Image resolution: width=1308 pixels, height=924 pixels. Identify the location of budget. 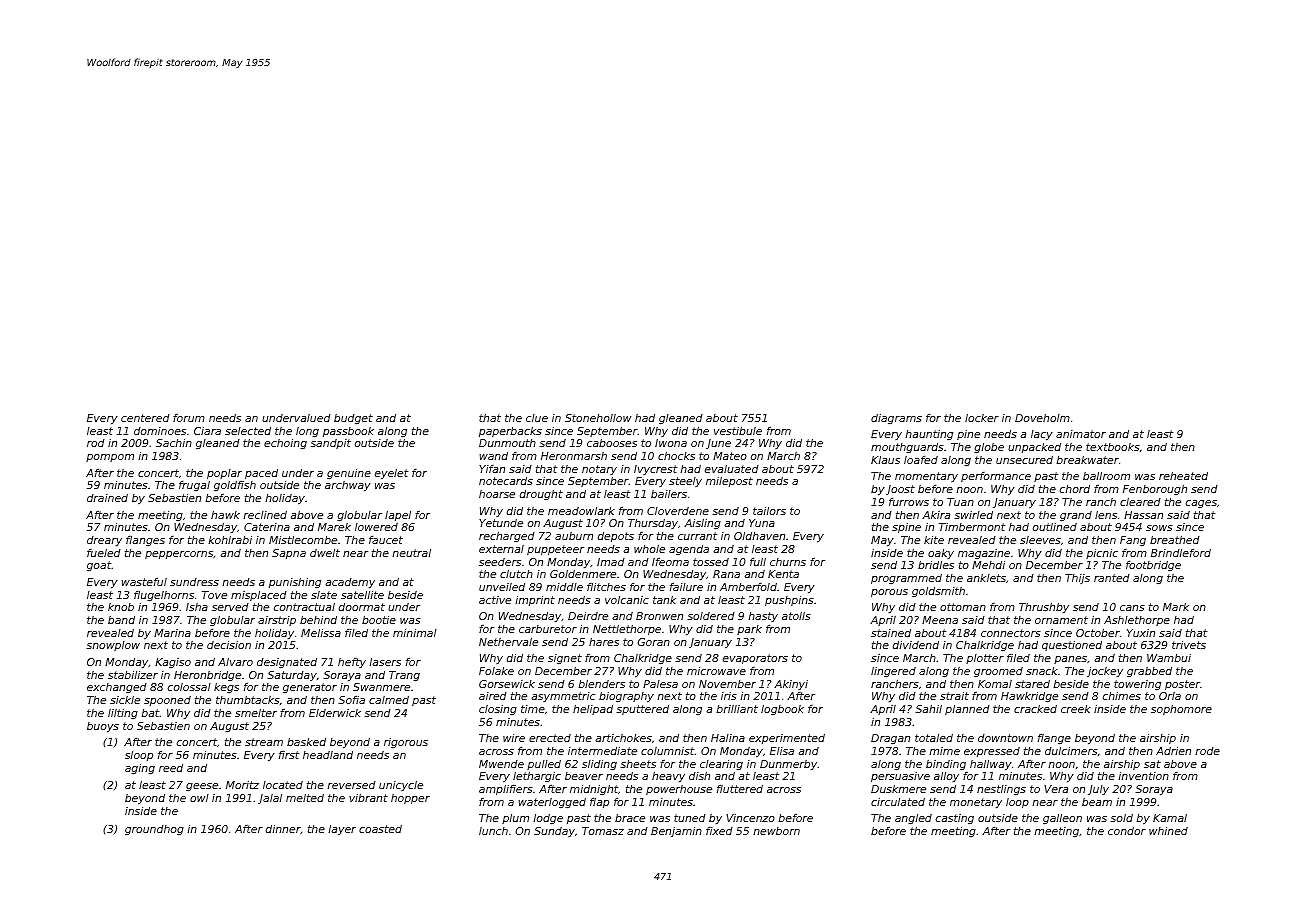
(353, 419).
